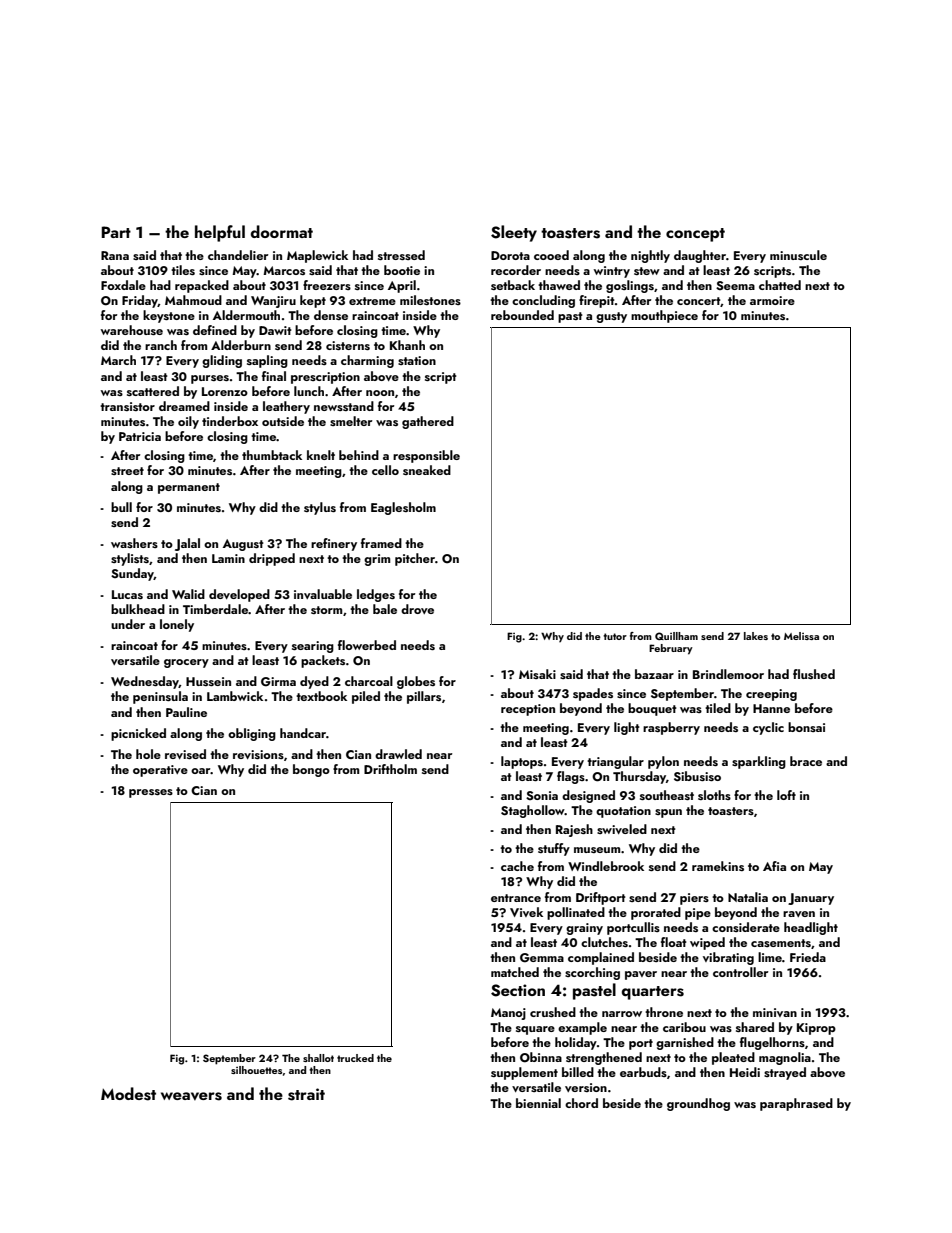 The width and height of the page is (952, 1233). Describe the element at coordinates (282, 231) in the page. I see `doormat` at that location.
